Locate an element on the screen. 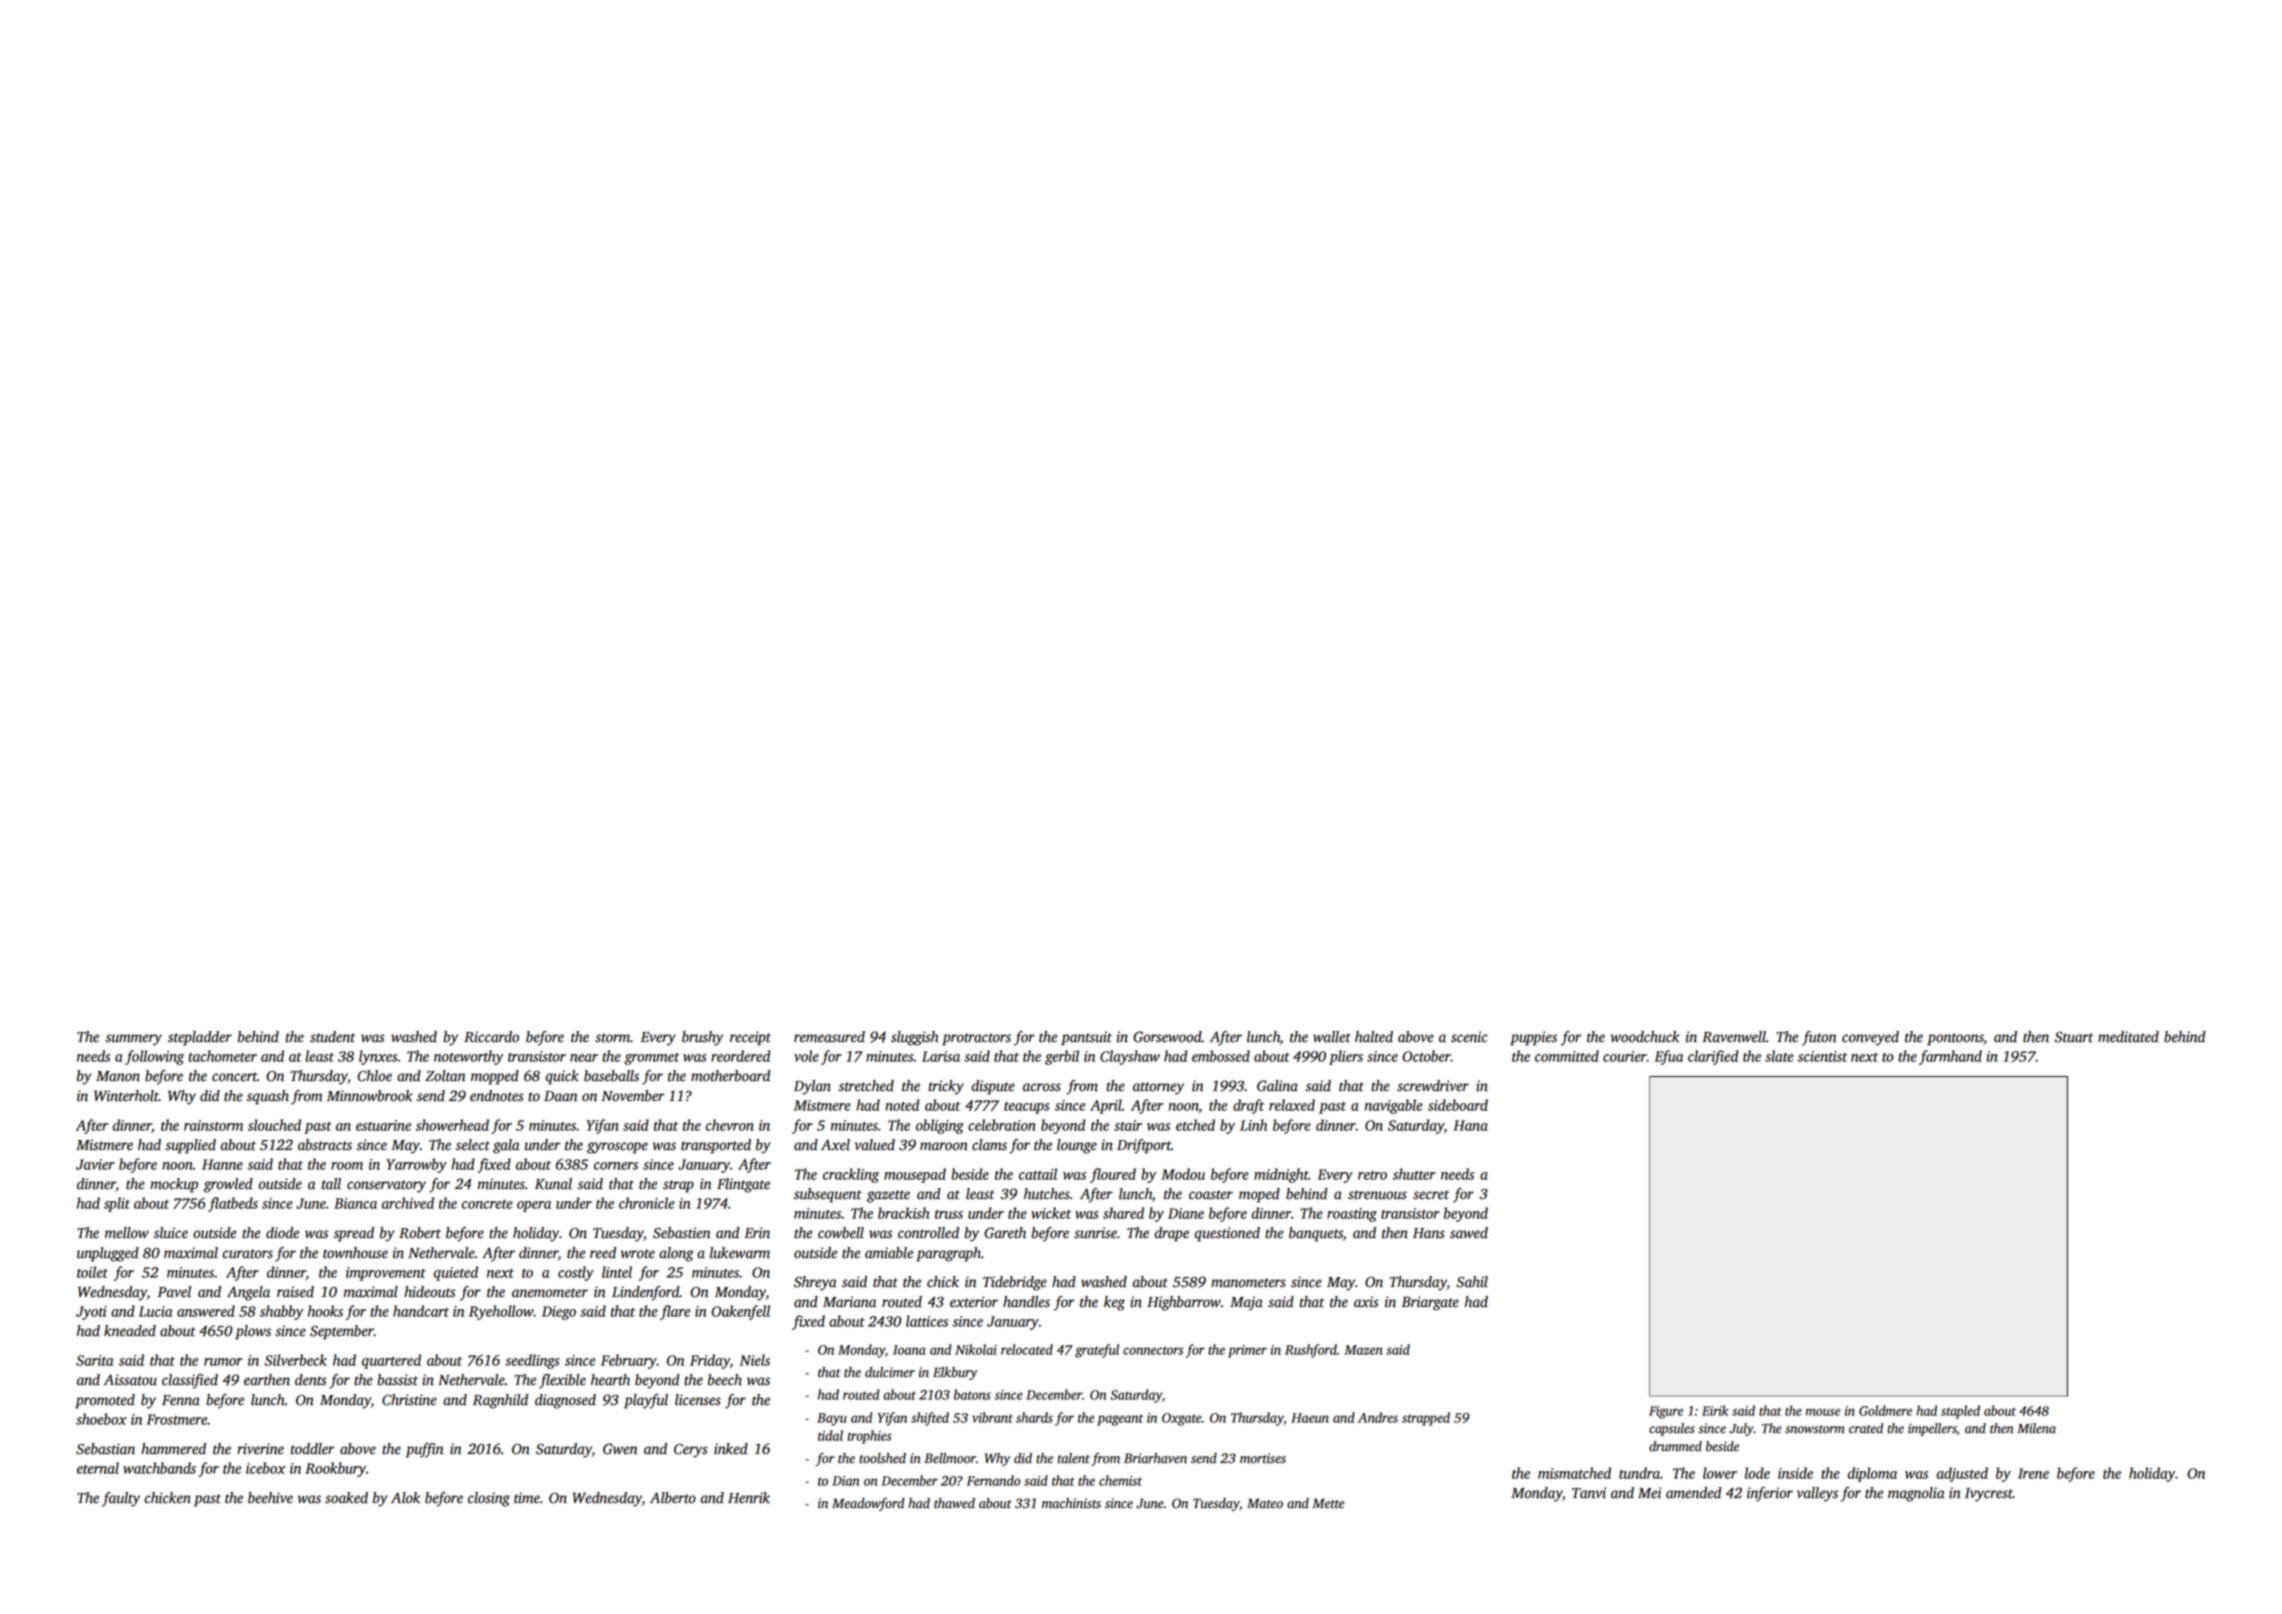 This screenshot has height=1614, width=2282. remeasured is located at coordinates (829, 1037).
